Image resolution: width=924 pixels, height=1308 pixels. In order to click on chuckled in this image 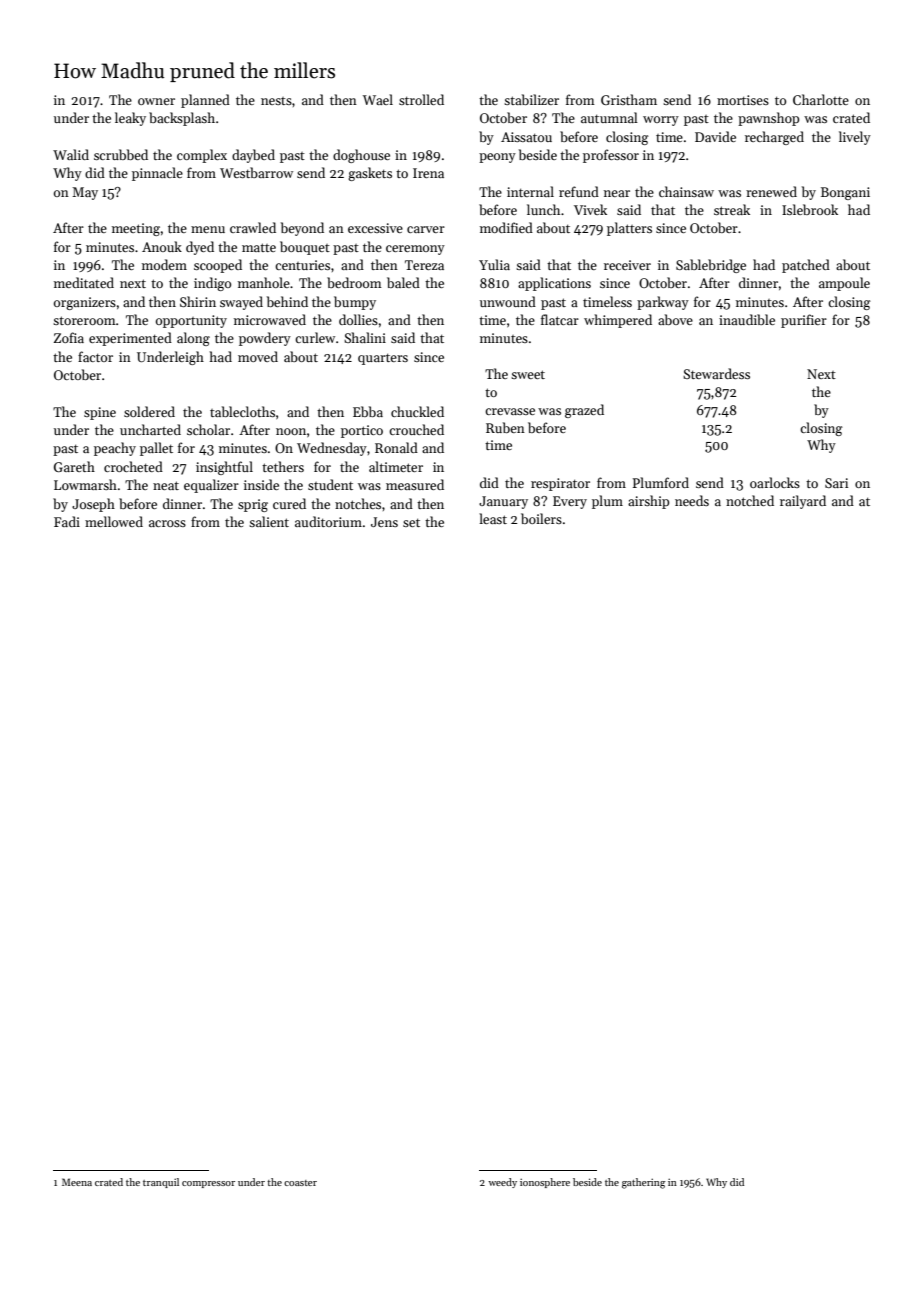, I will do `click(417, 411)`.
